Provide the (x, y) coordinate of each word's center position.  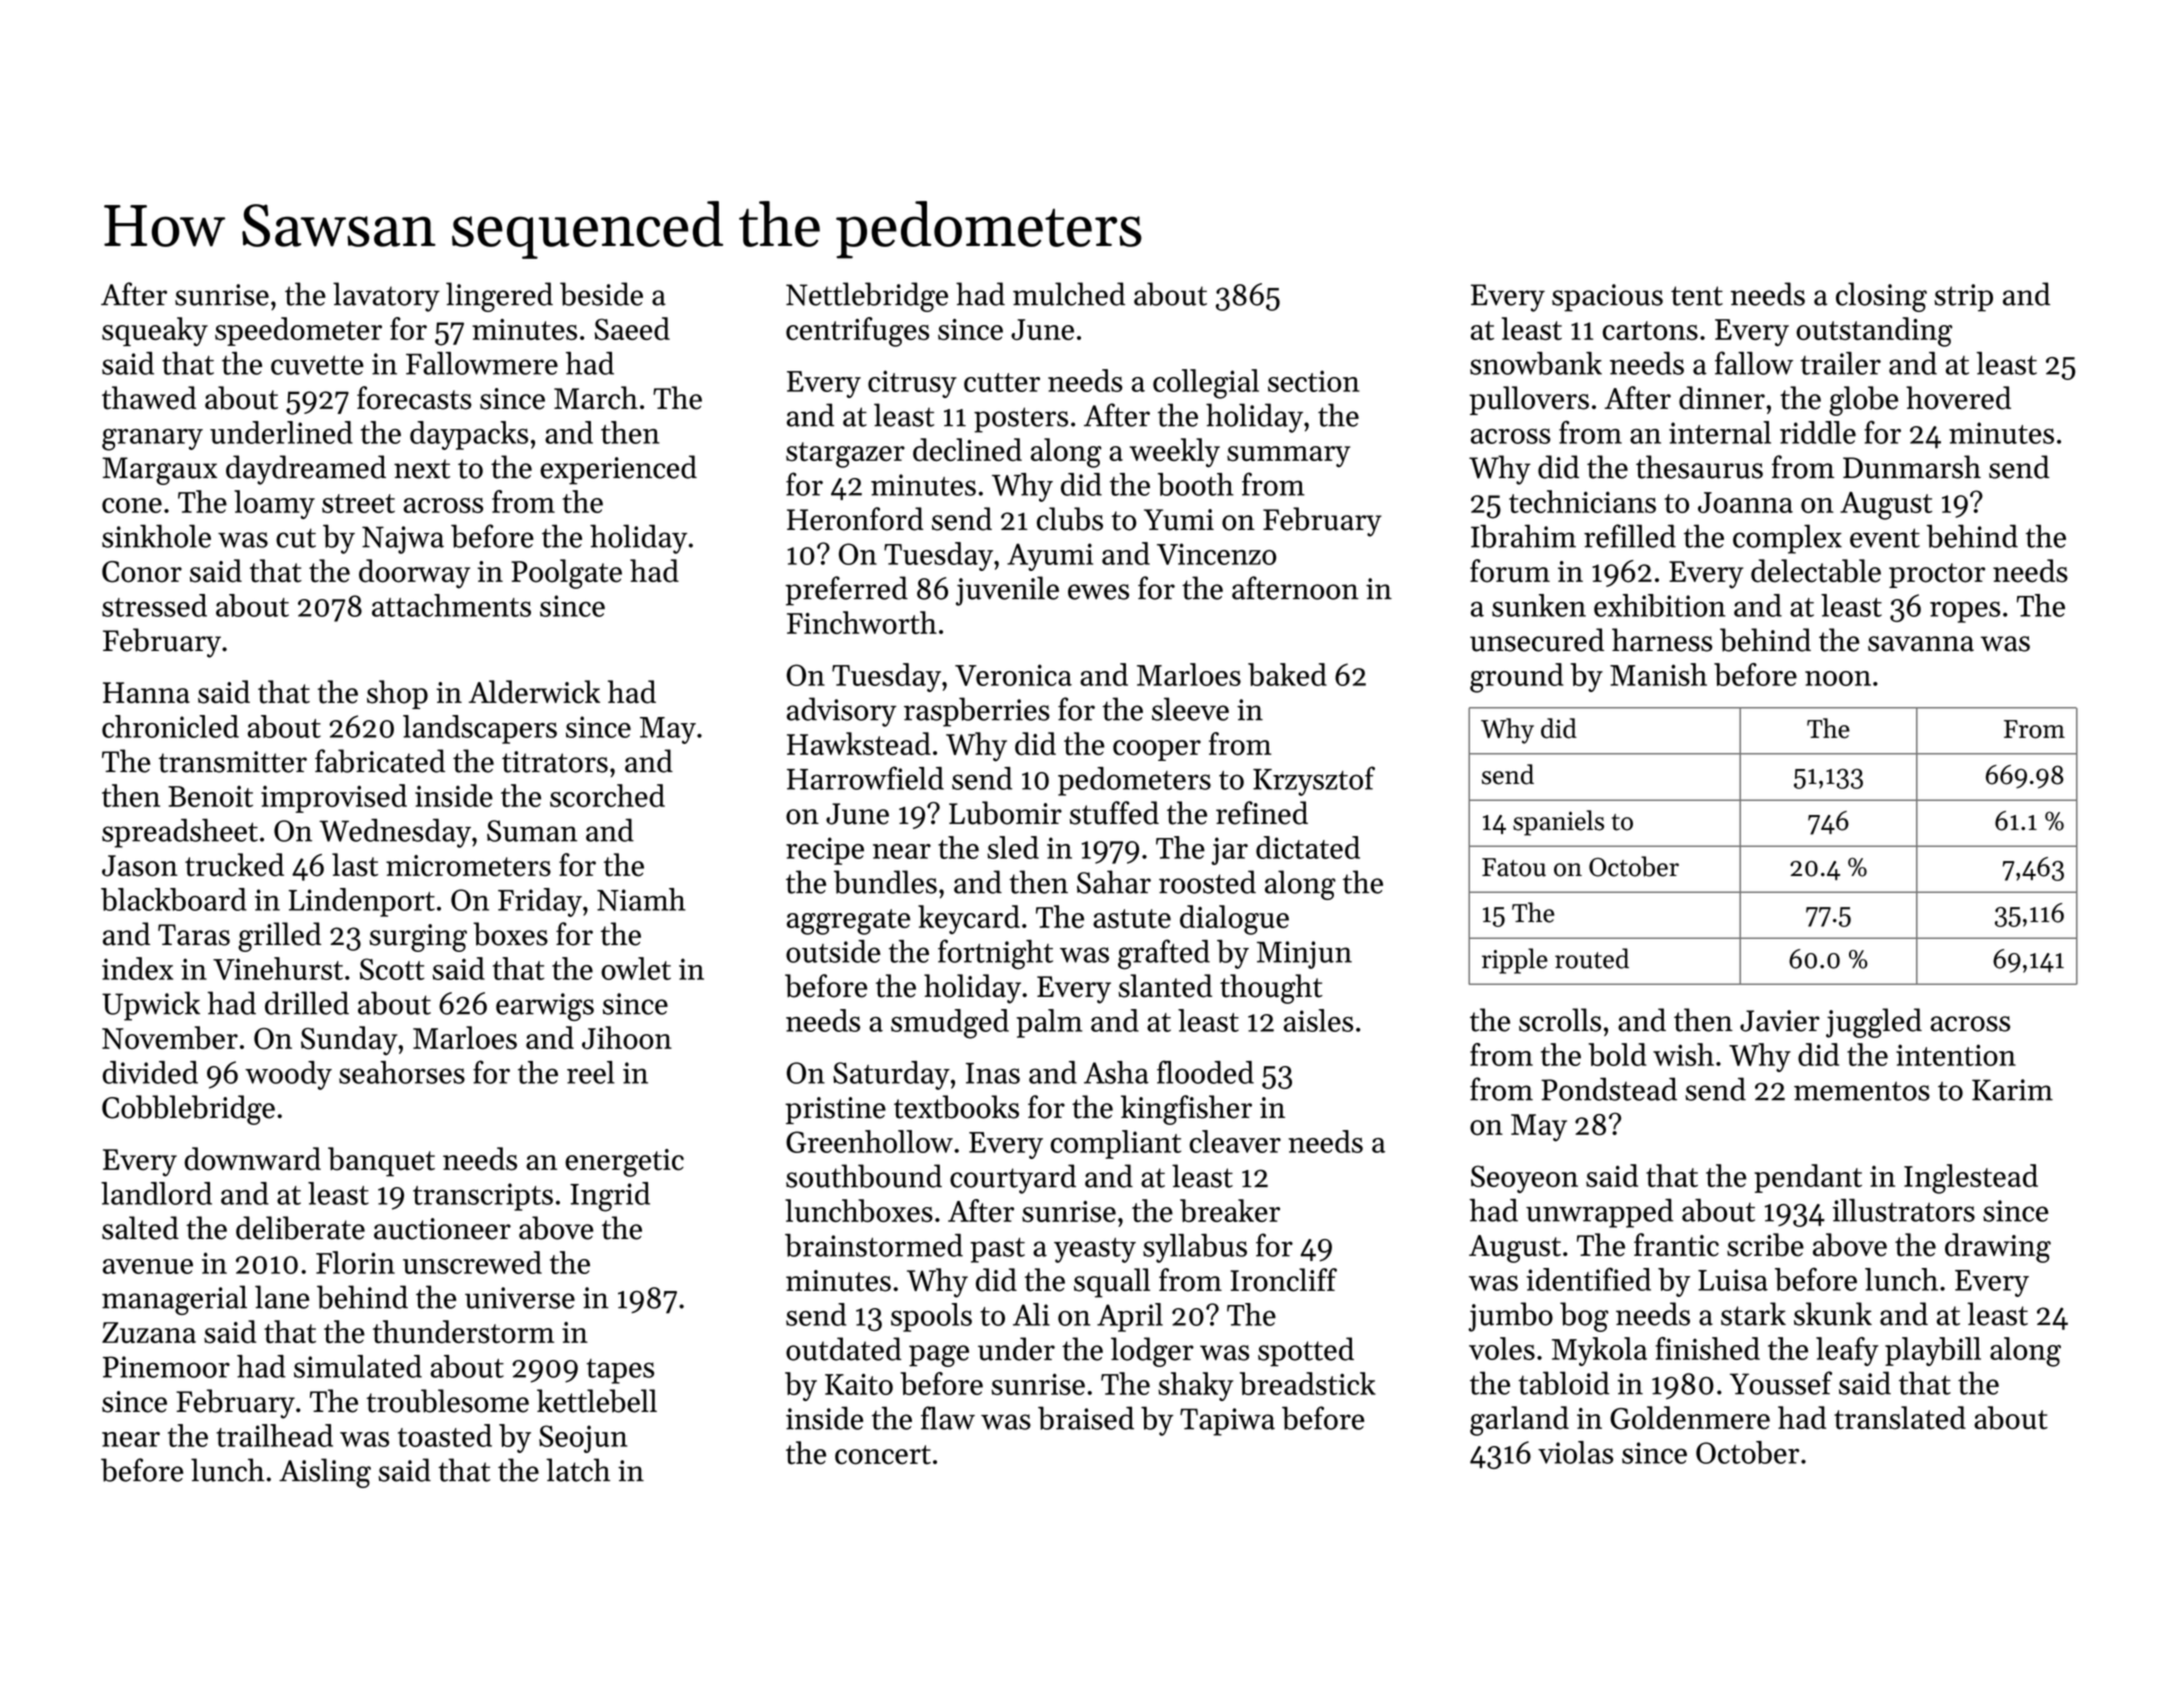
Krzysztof (1314, 781)
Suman (532, 831)
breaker (1230, 1210)
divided (150, 1072)
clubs (1070, 519)
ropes (1965, 612)
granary (152, 439)
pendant (1808, 1178)
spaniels (1558, 823)
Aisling (325, 1473)
